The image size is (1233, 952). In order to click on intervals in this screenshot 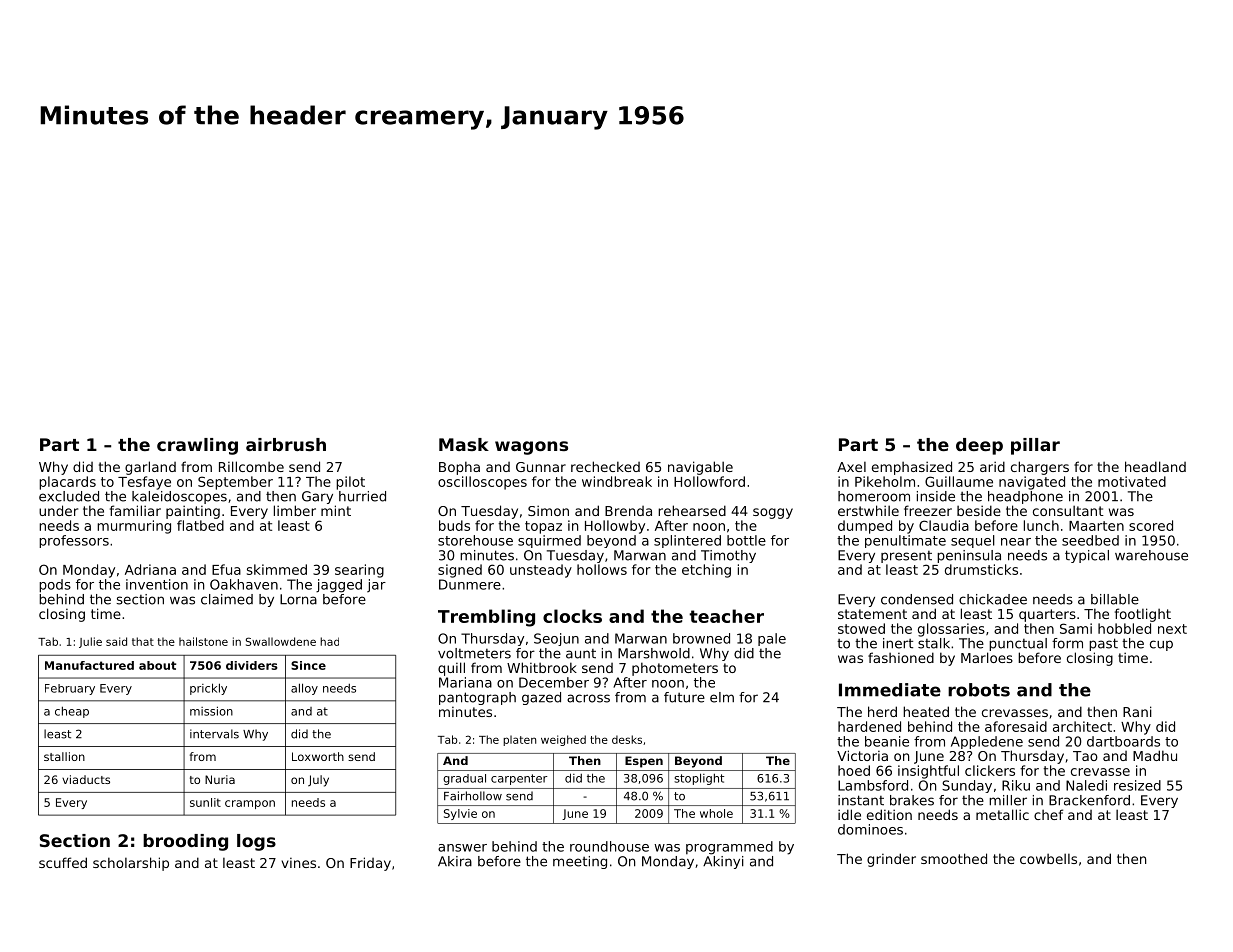, I will do `click(214, 734)`.
